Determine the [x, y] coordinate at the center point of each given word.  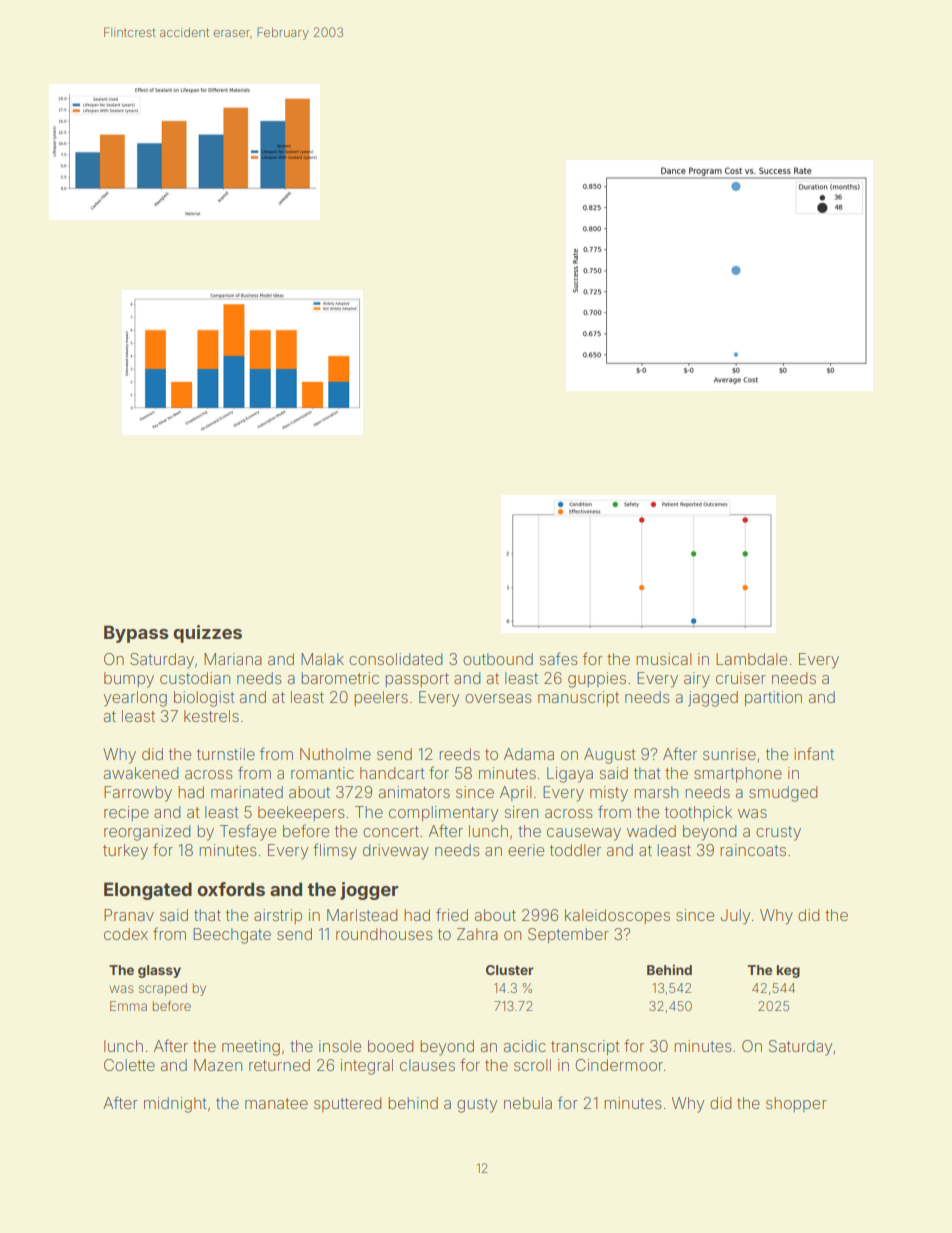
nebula [528, 1103]
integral [367, 1067]
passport [417, 680]
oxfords [231, 889]
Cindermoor [619, 1065]
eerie [526, 850]
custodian [195, 678]
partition [773, 698]
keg [788, 971]
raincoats [753, 850]
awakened [141, 773]
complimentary [443, 814]
